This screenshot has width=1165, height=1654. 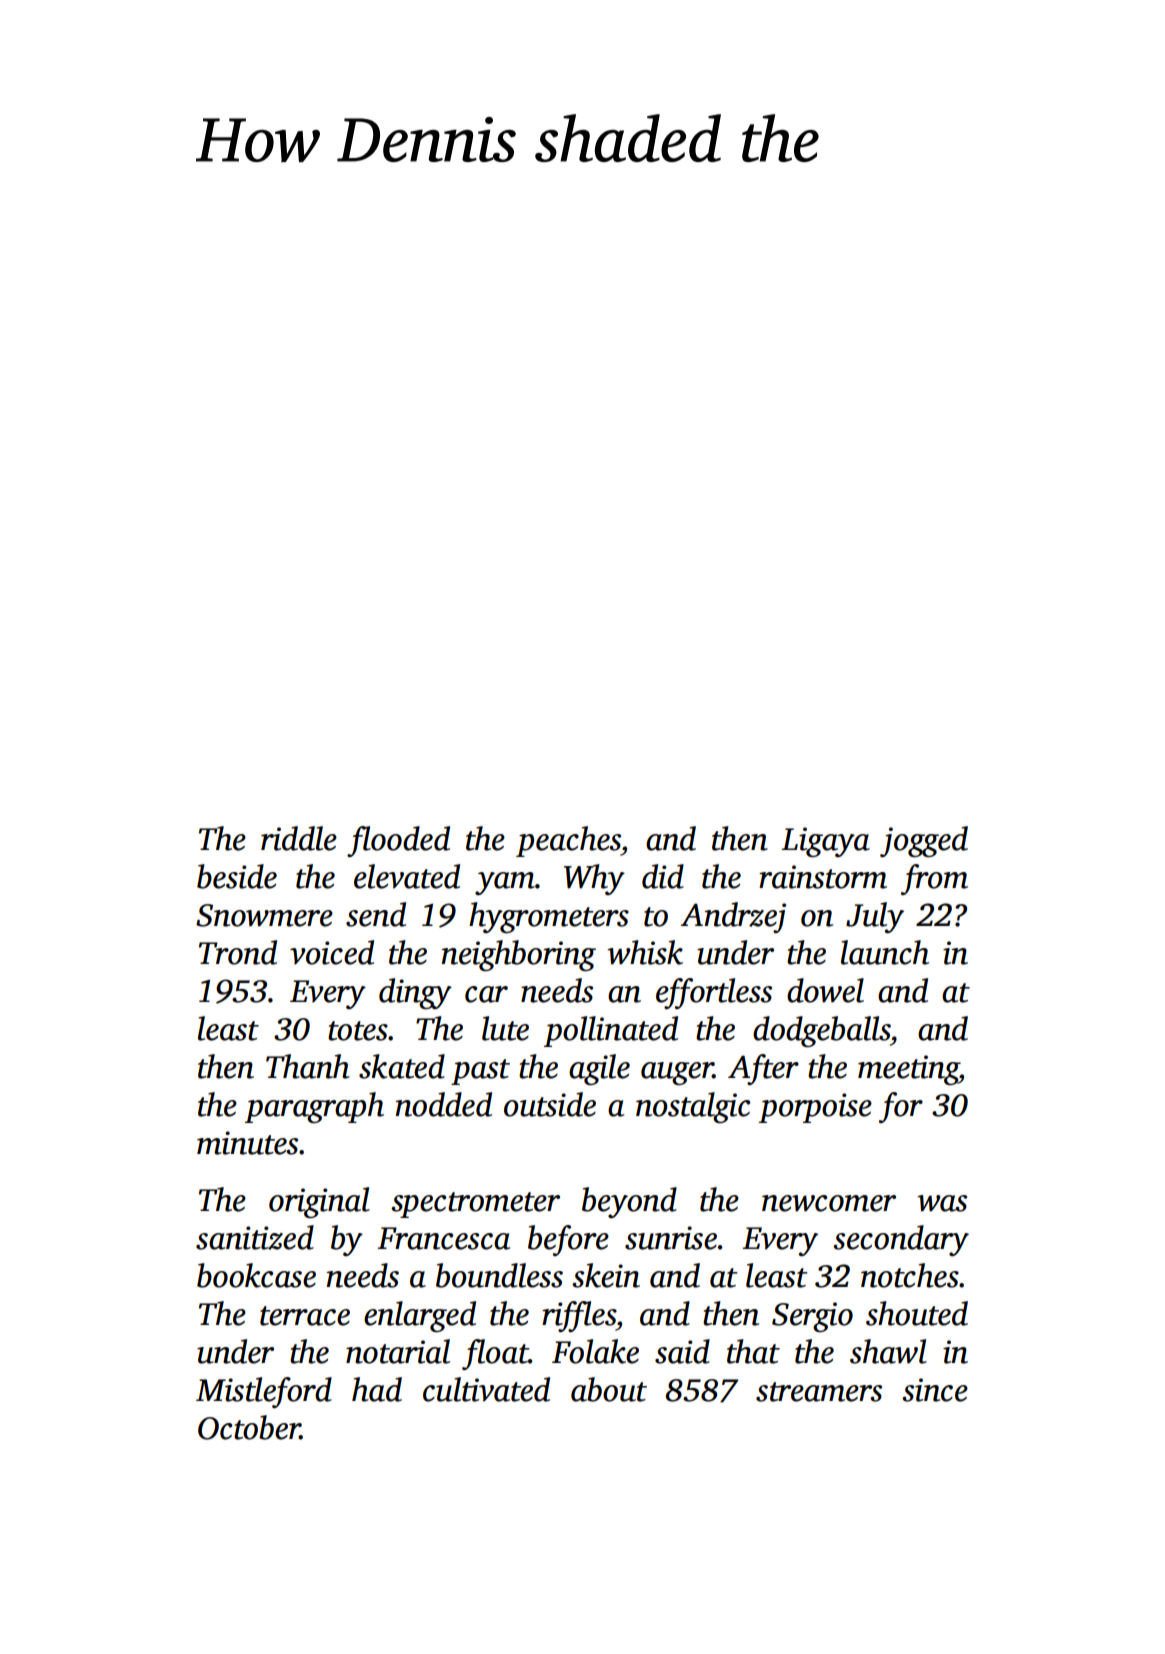 I want to click on beyond, so click(x=629, y=1202).
